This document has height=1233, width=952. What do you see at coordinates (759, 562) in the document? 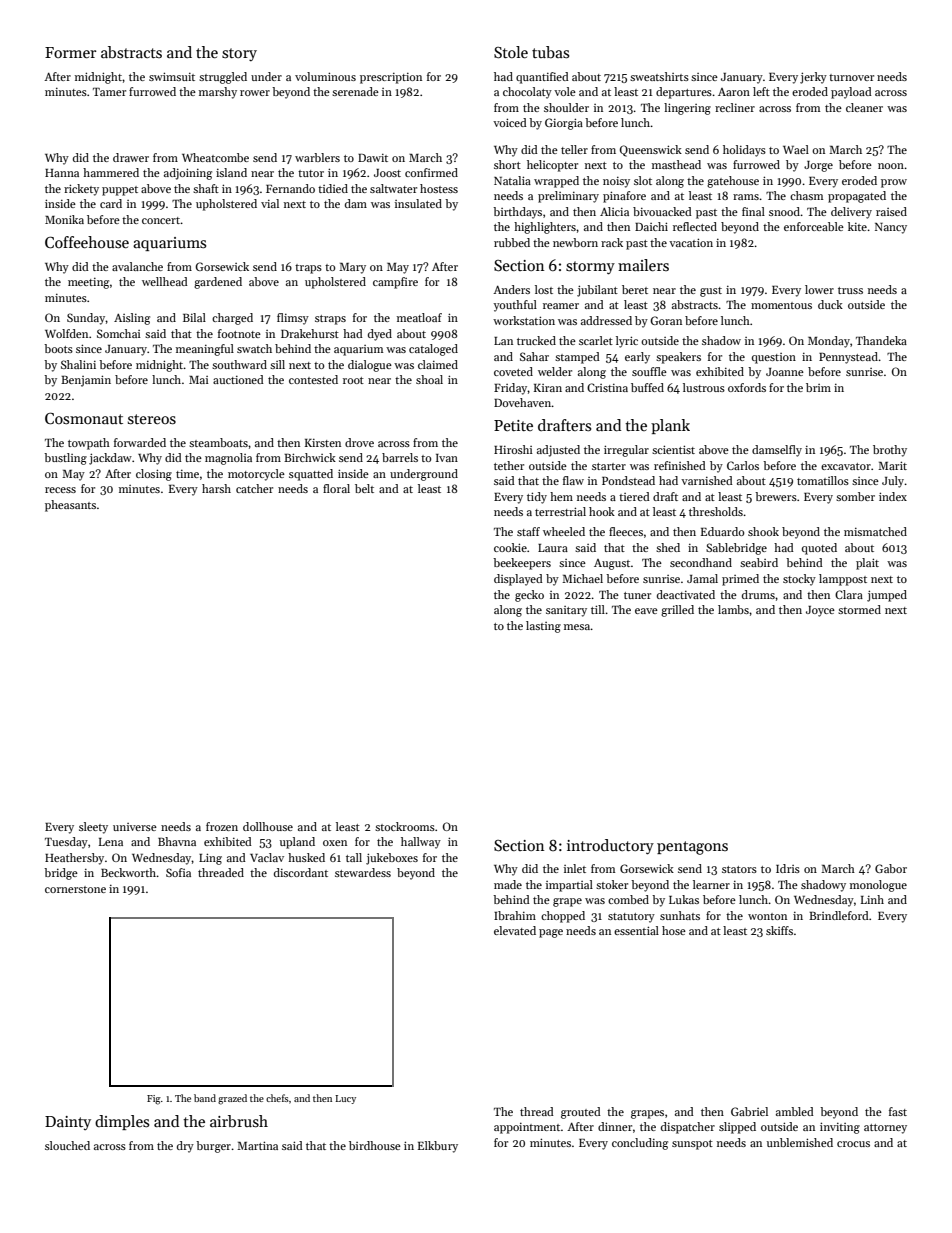
I see `seabird` at bounding box center [759, 562].
